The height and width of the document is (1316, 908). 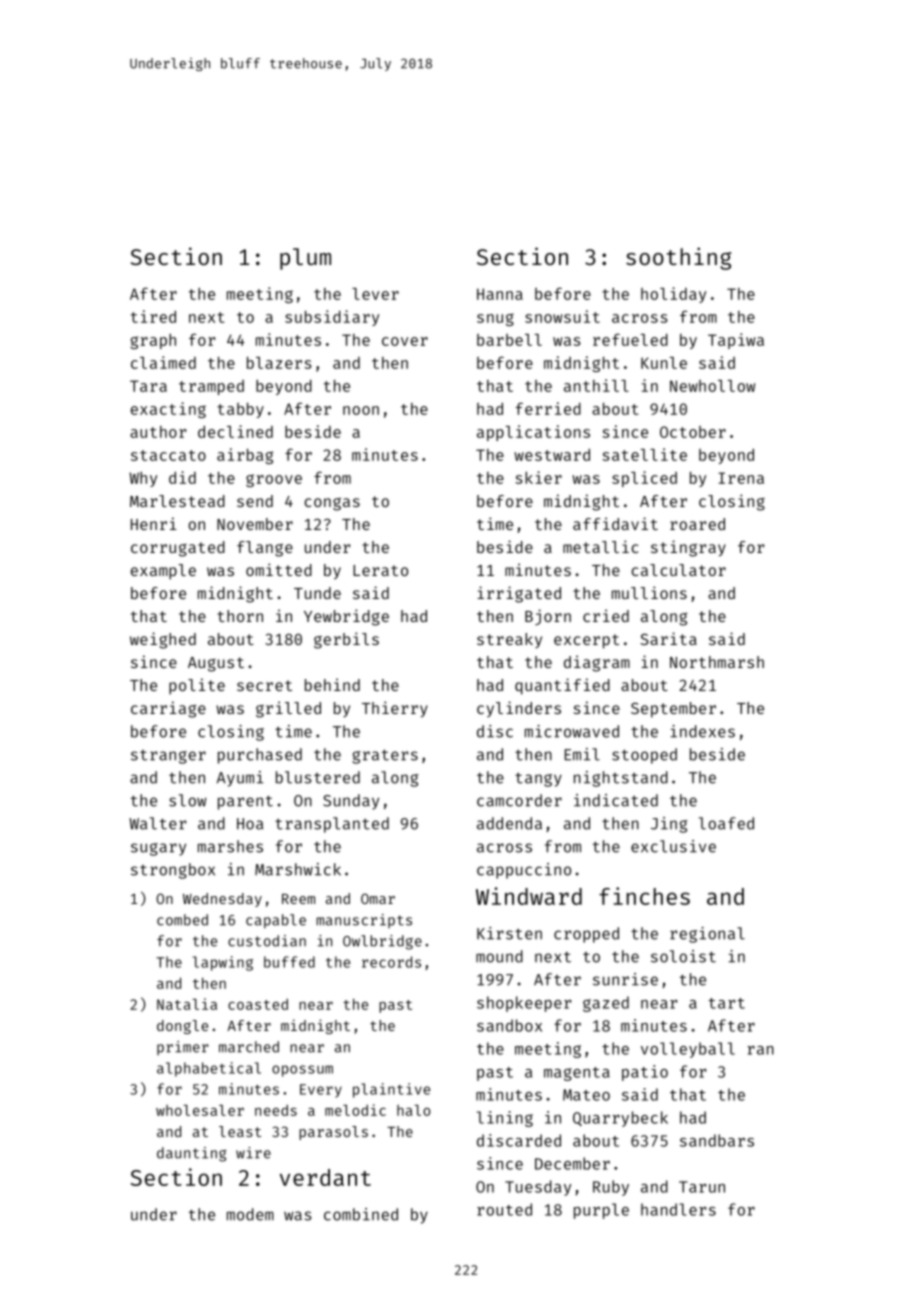 I want to click on indexes, so click(x=703, y=731).
